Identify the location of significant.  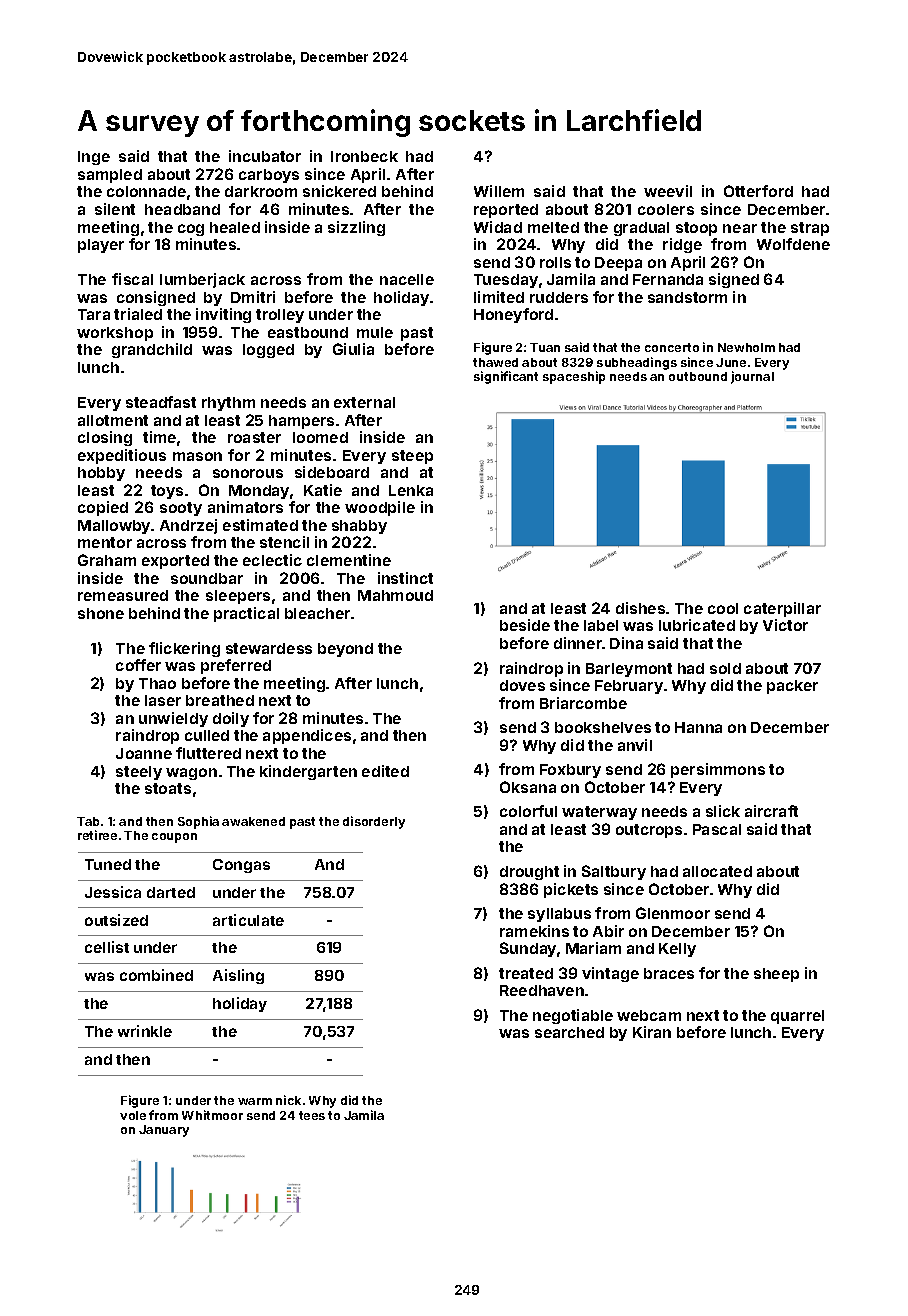
(506, 377).
